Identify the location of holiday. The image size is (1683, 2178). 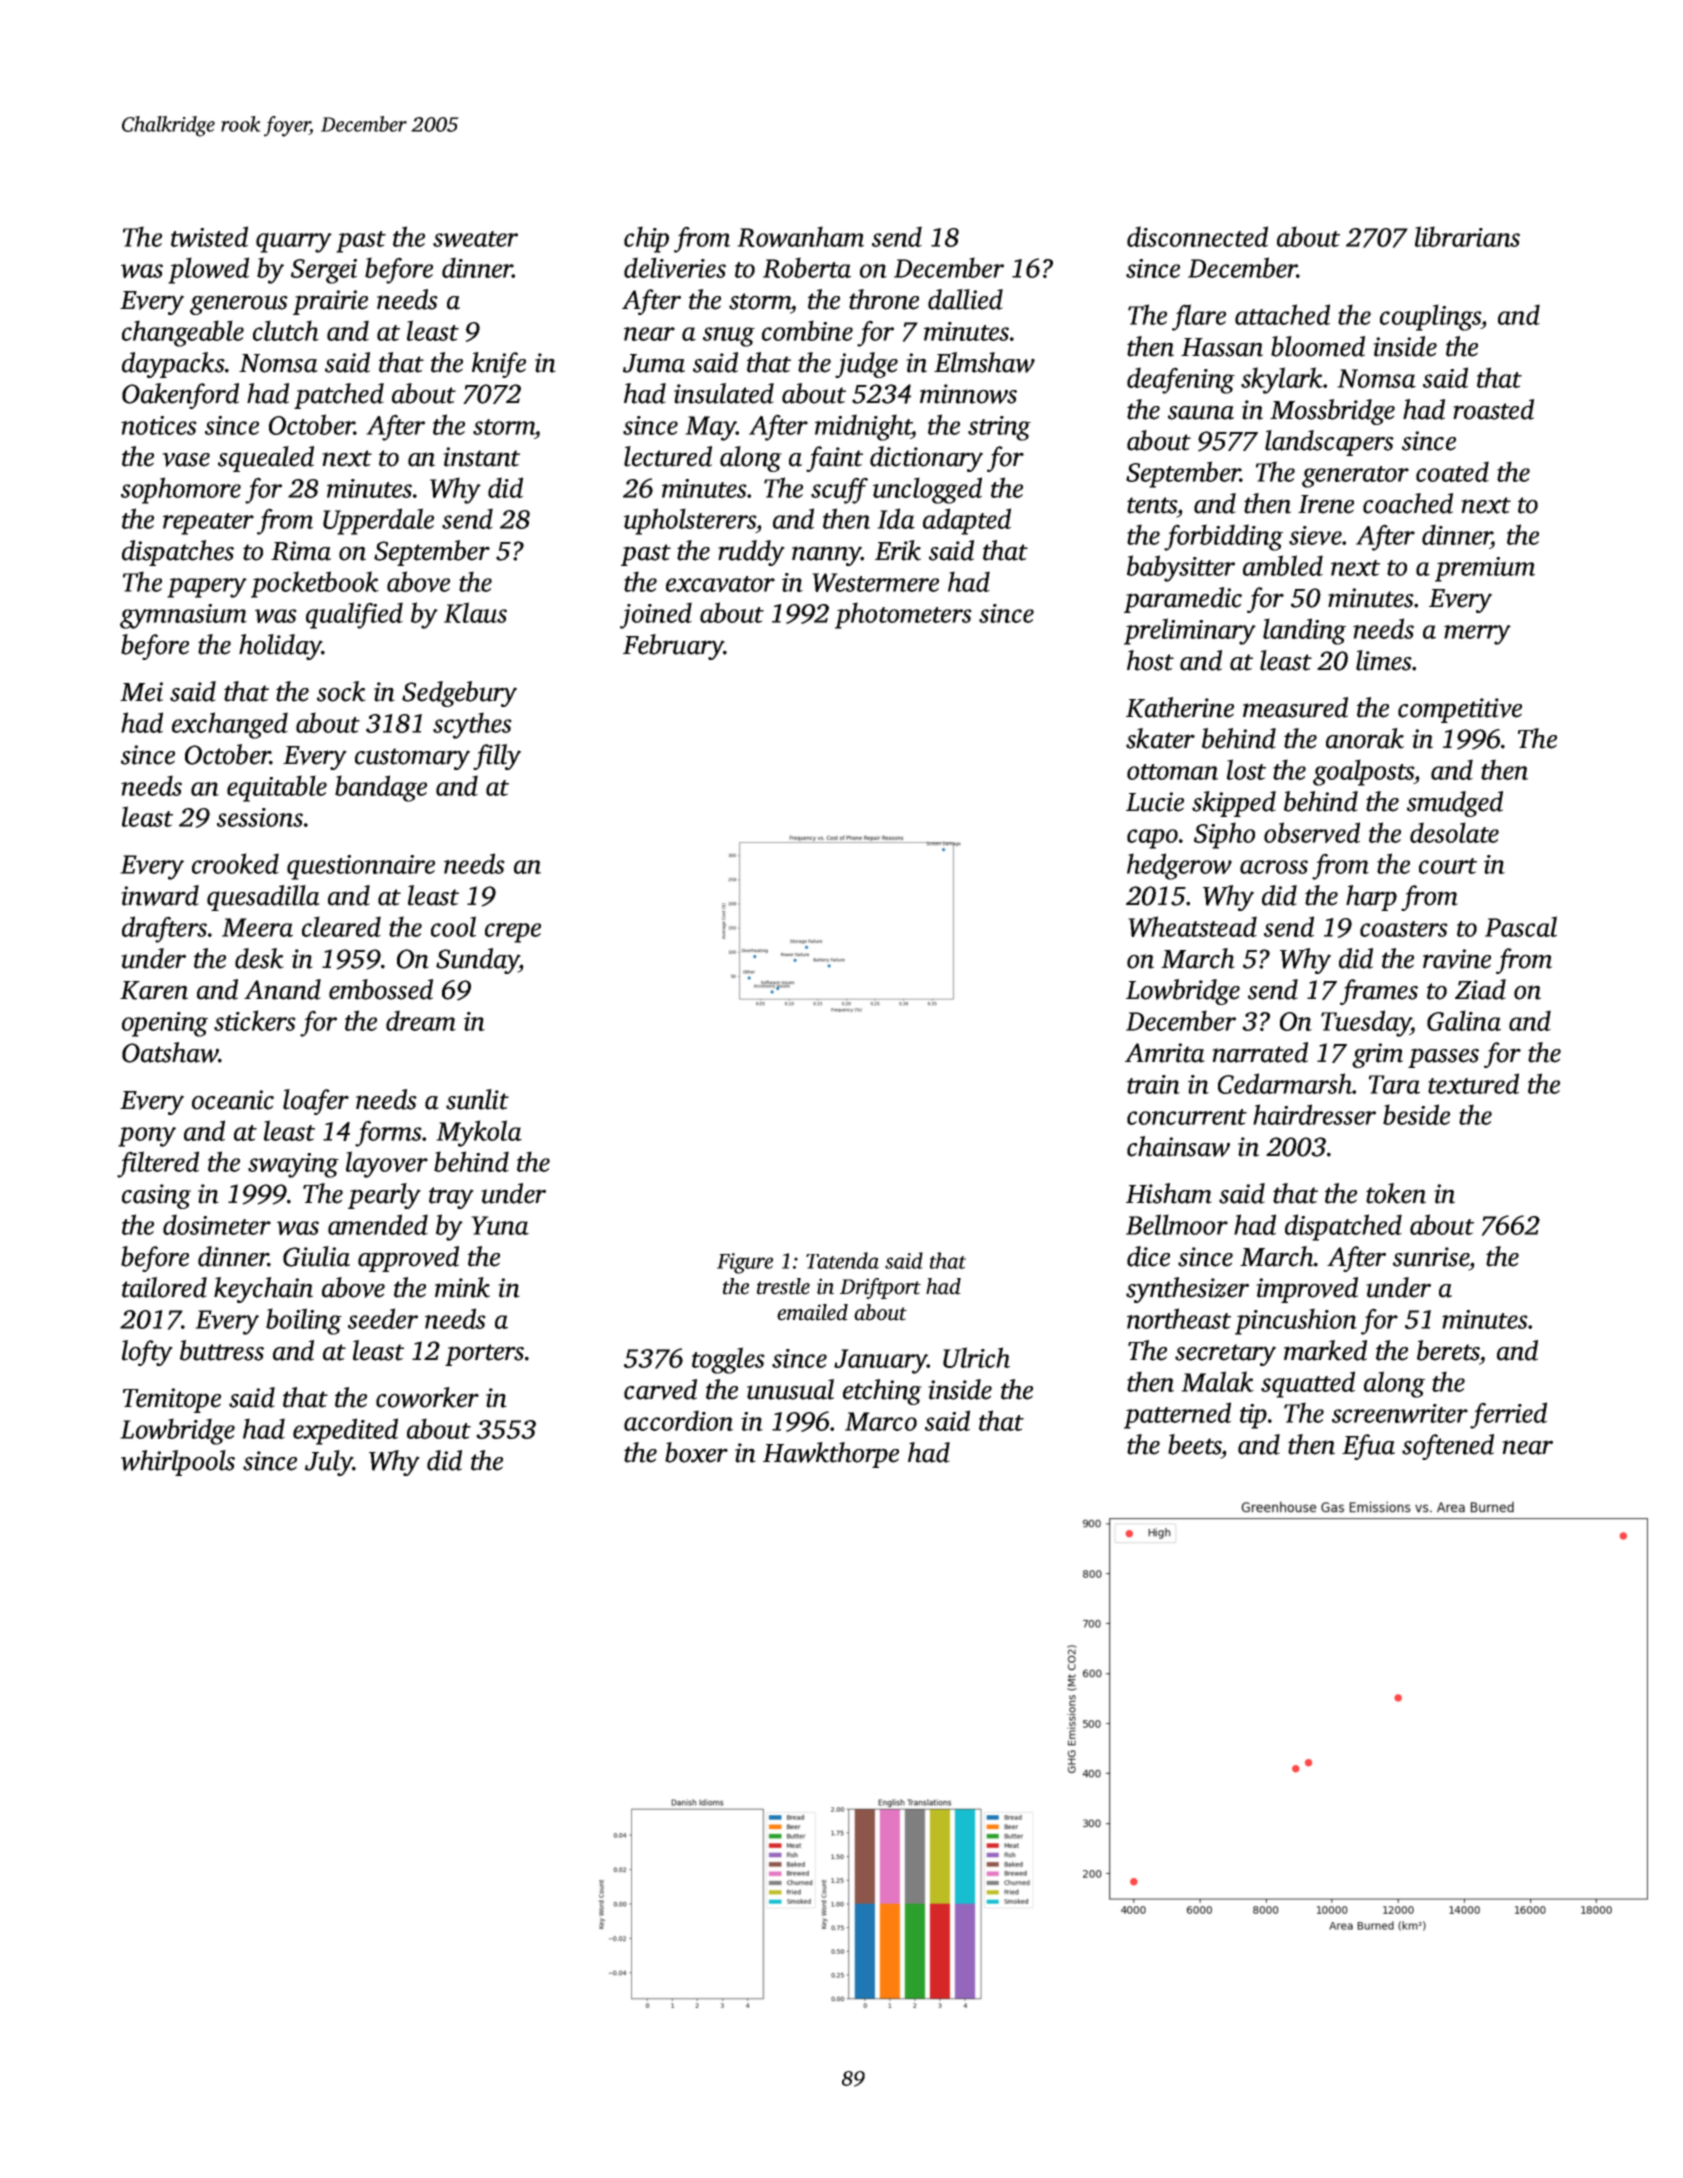
(280, 647).
